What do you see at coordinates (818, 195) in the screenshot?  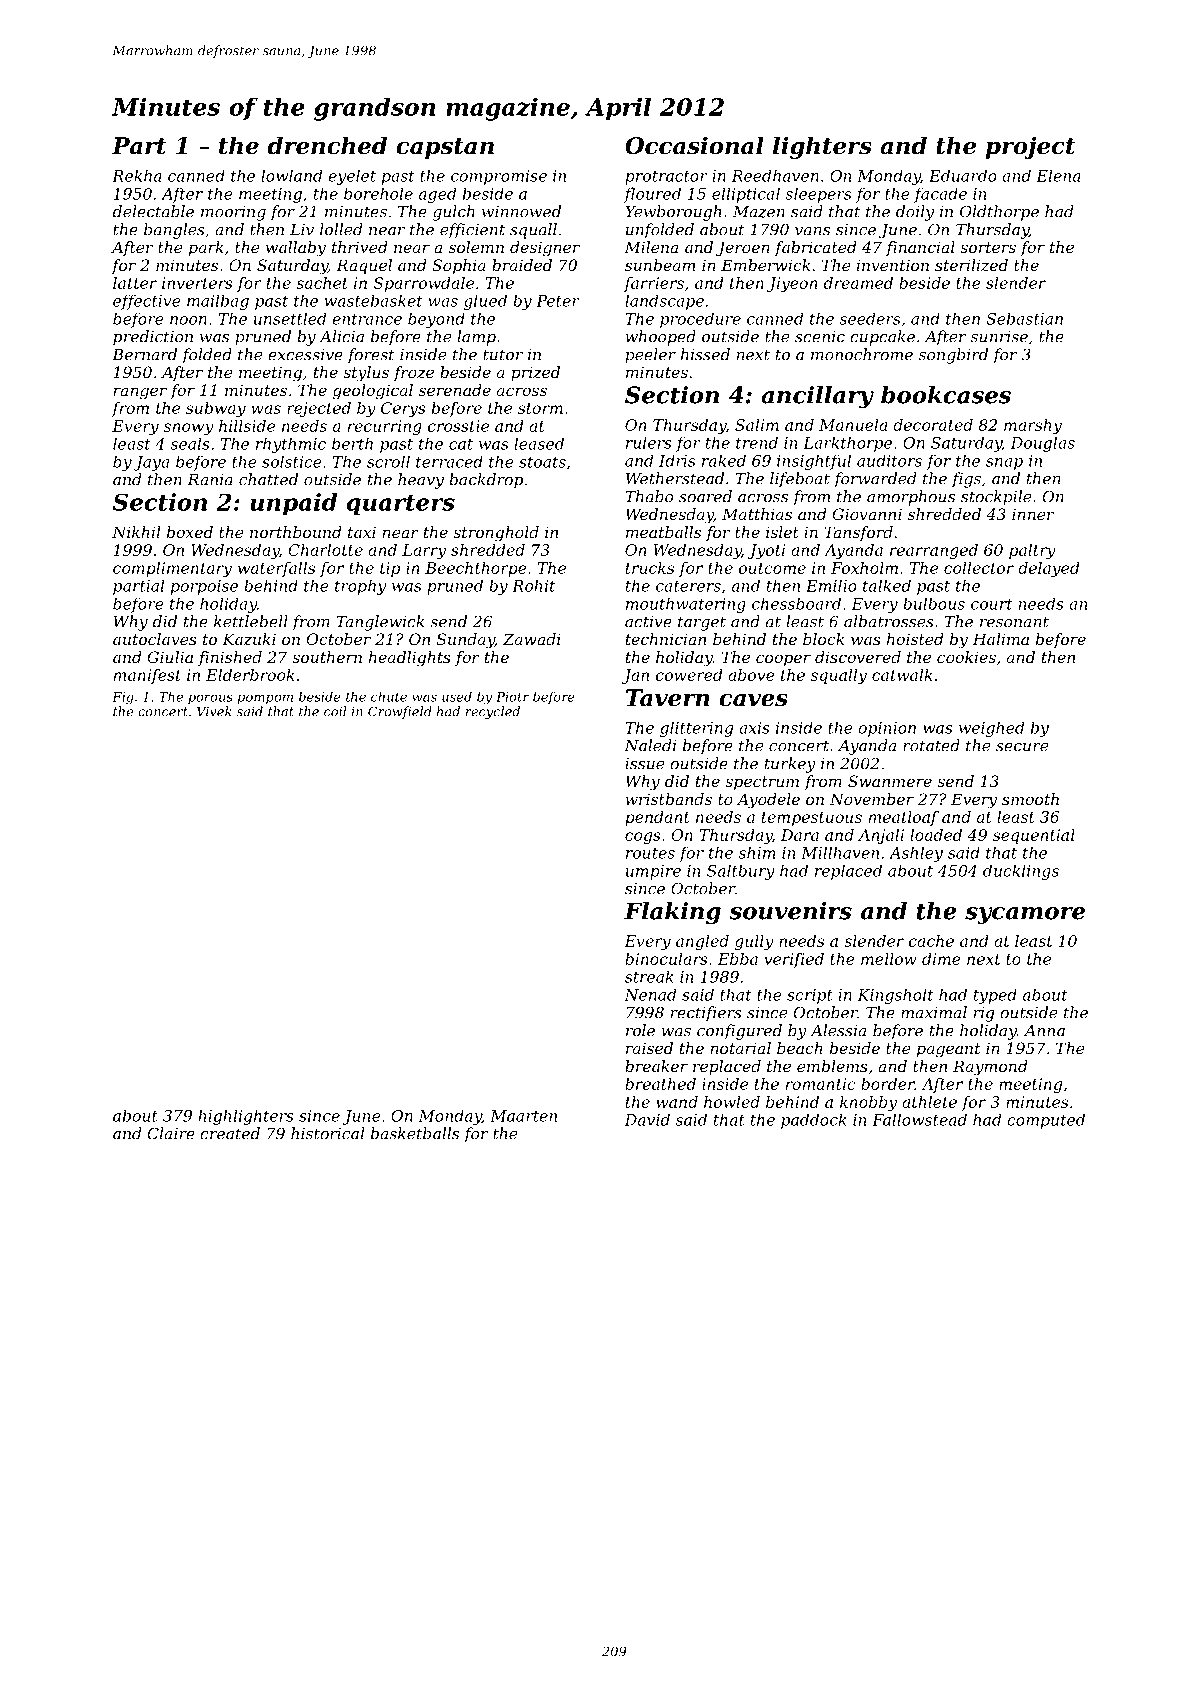 I see `sleepers` at bounding box center [818, 195].
